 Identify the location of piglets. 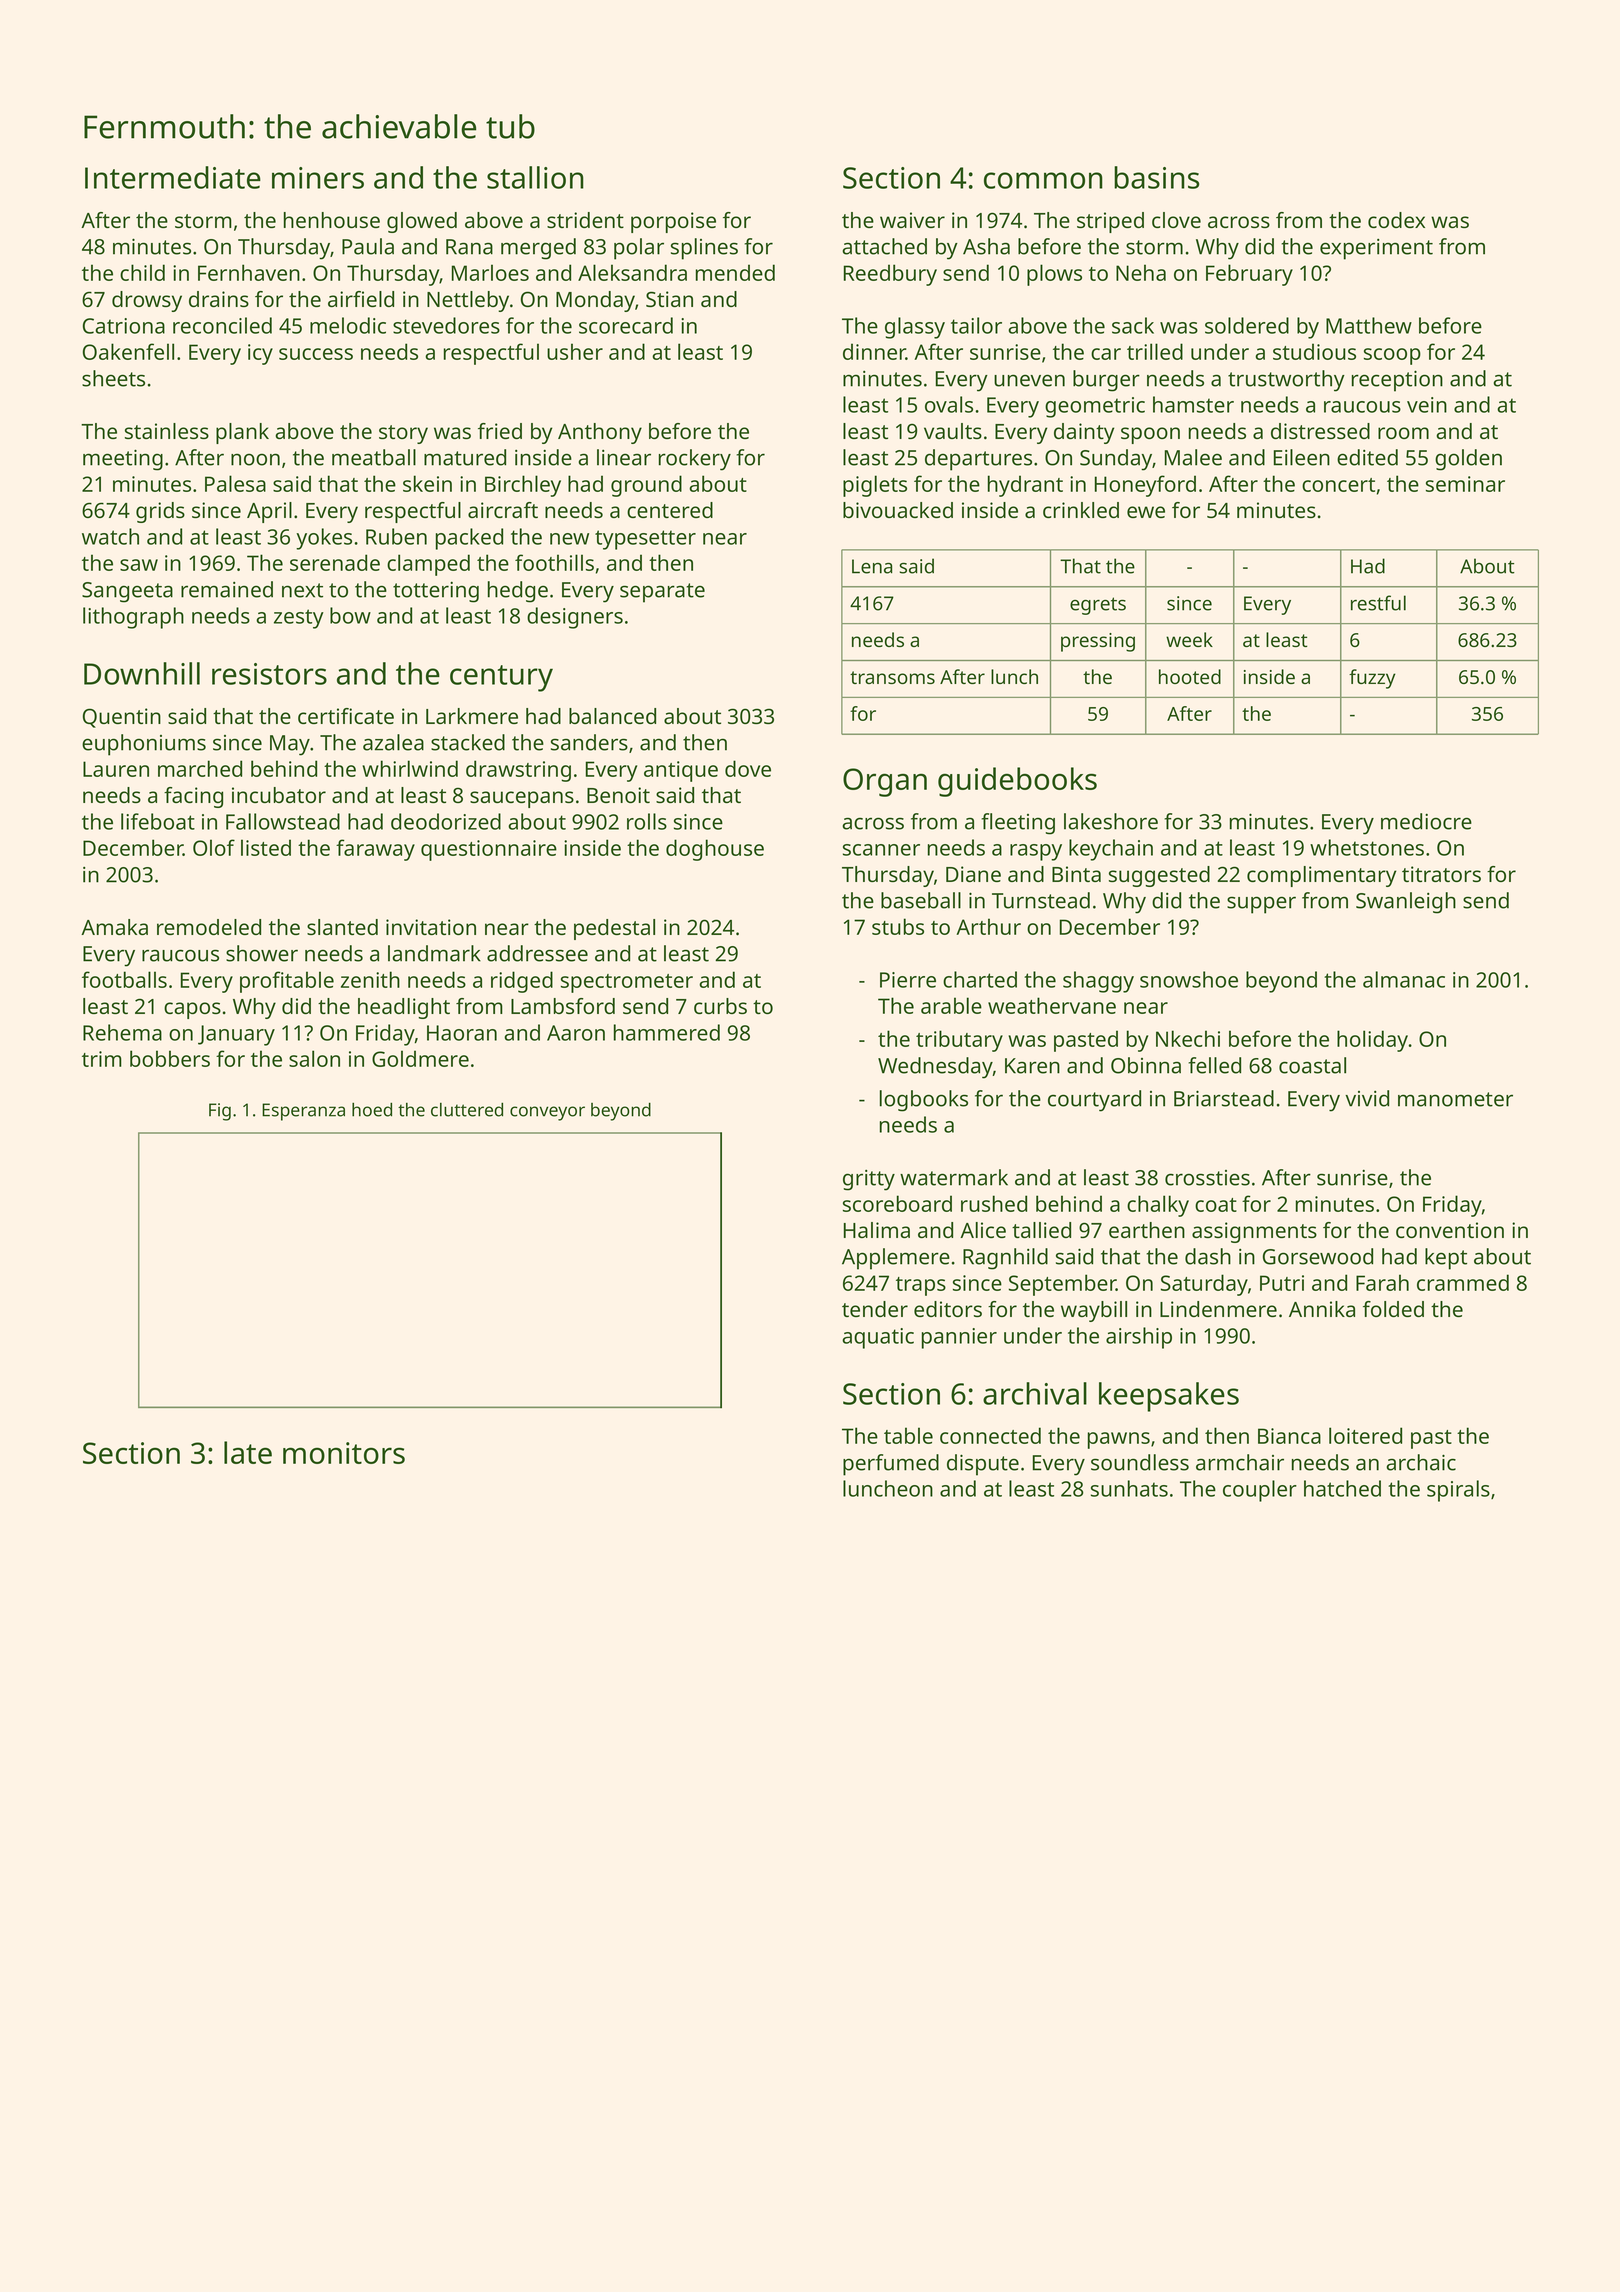
(875, 486).
